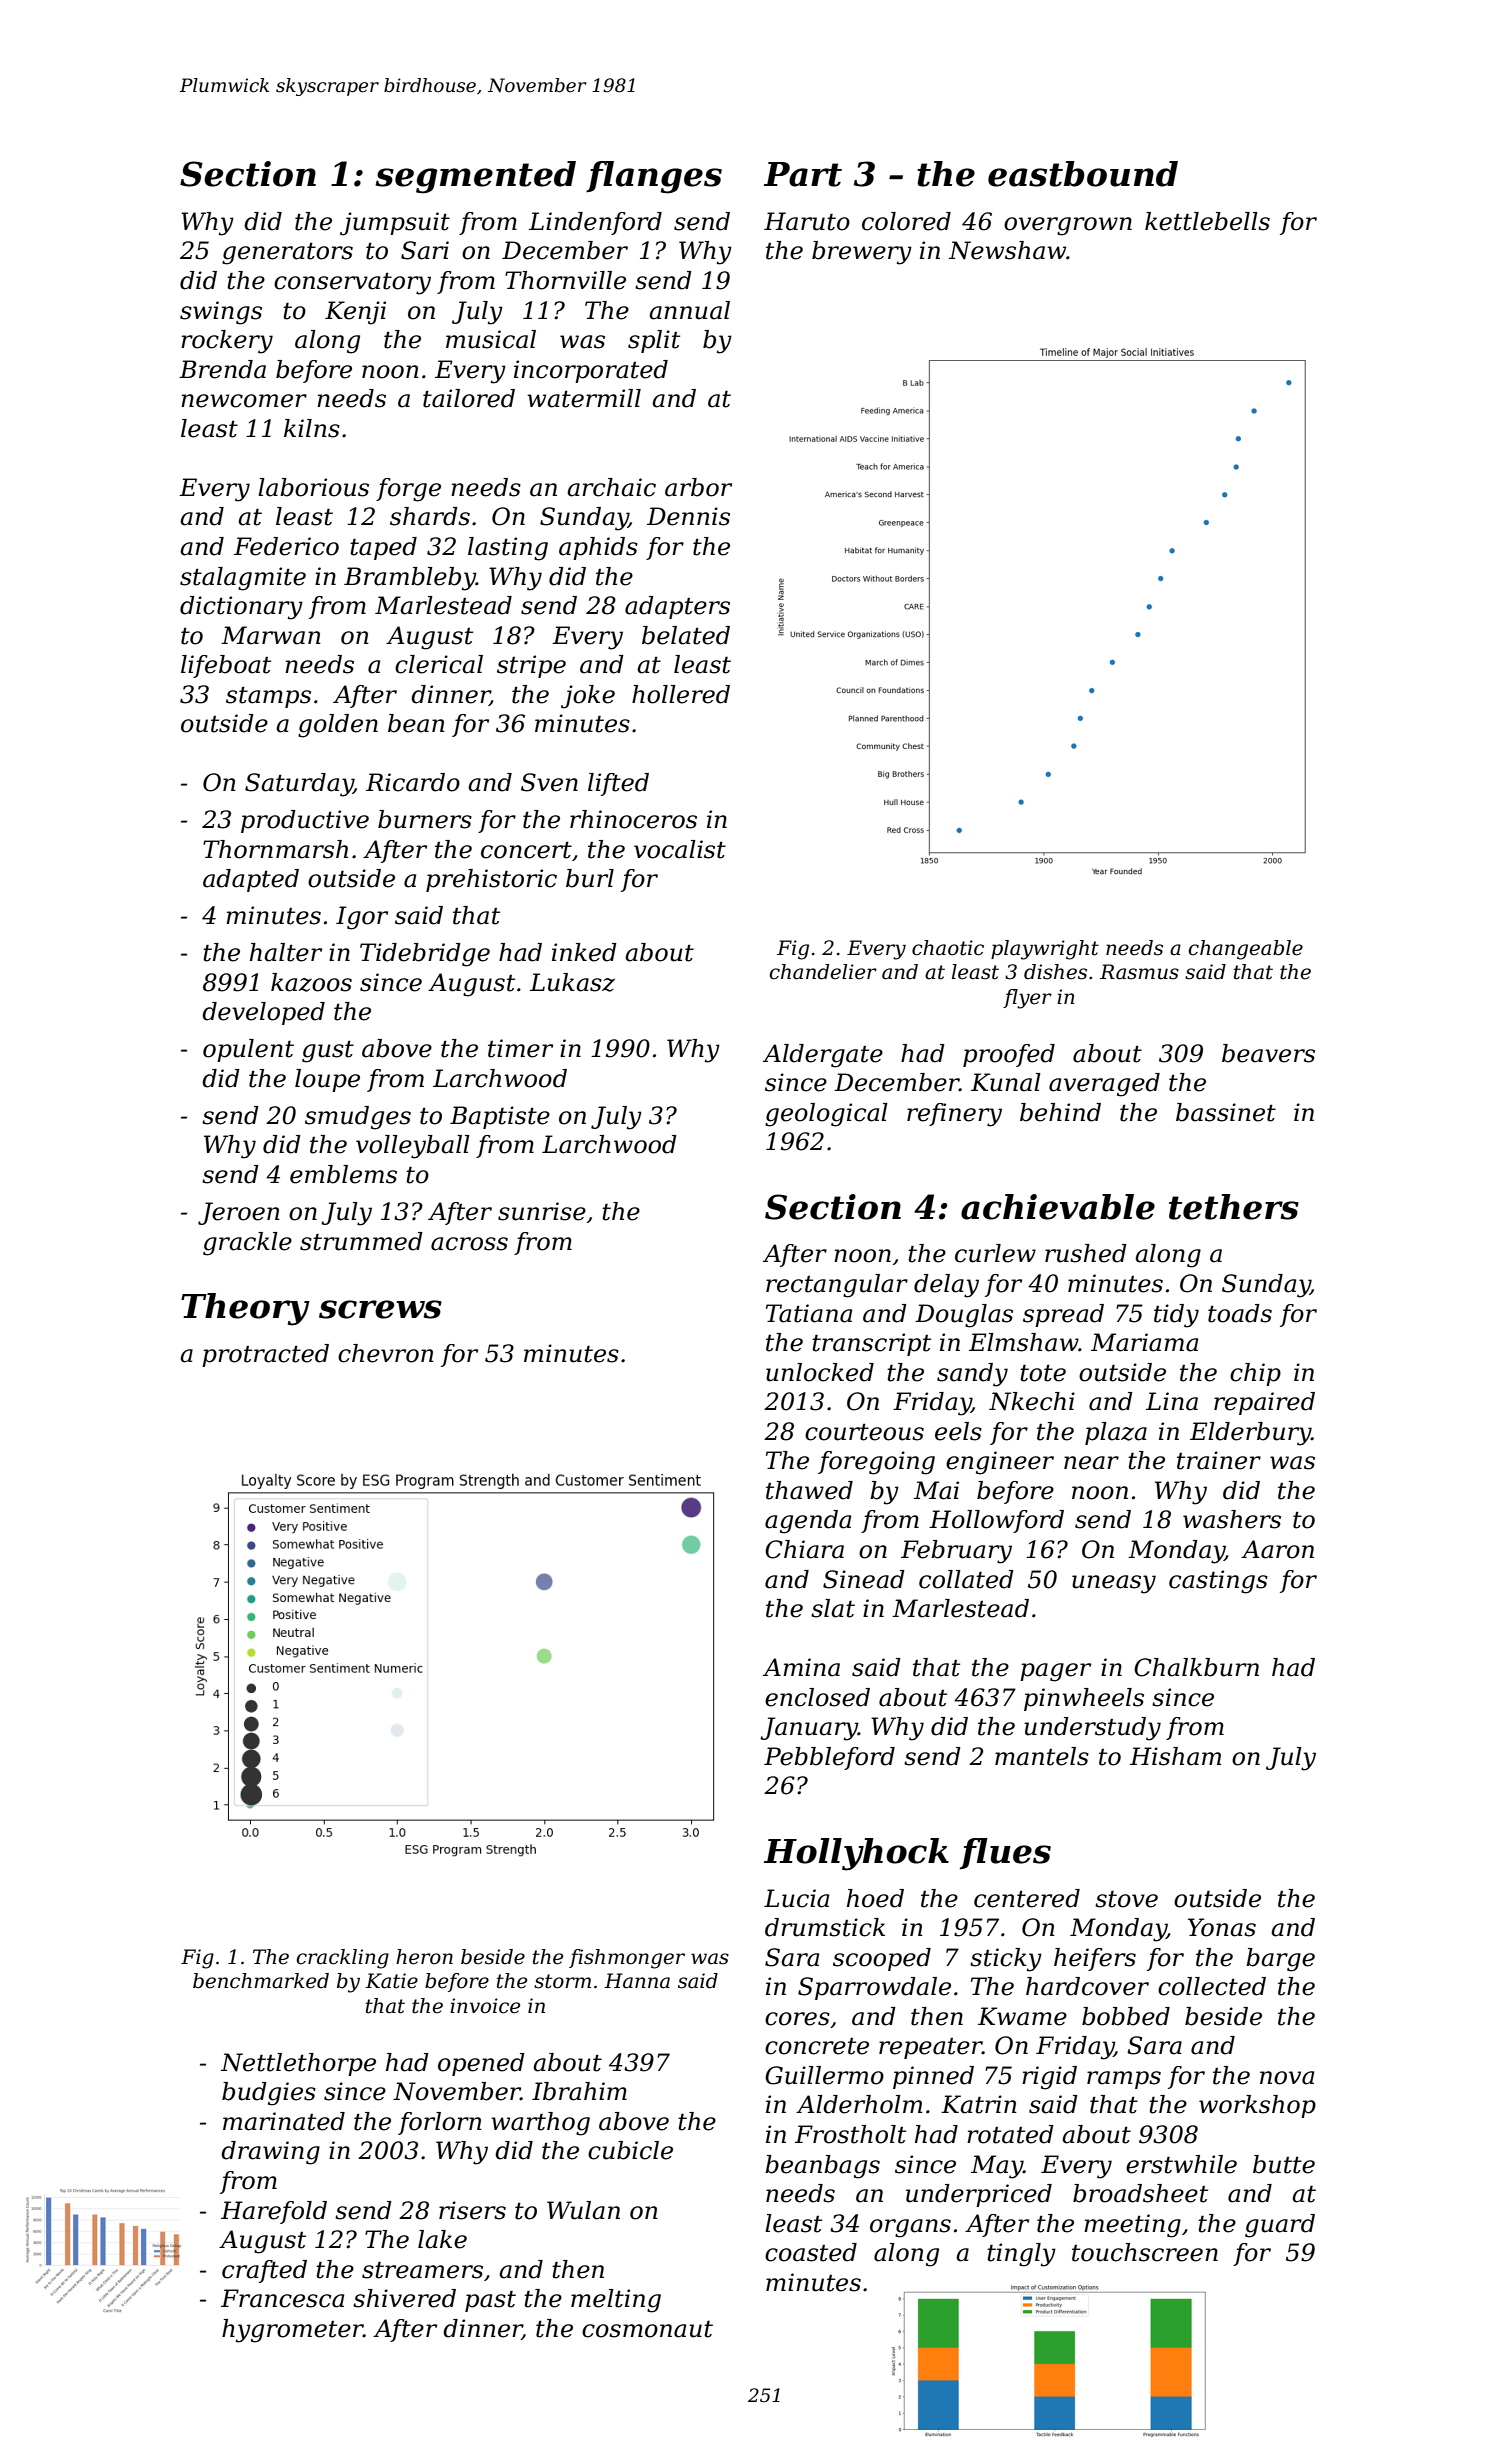  Describe the element at coordinates (1145, 2252) in the screenshot. I see `touchscreen` at that location.
